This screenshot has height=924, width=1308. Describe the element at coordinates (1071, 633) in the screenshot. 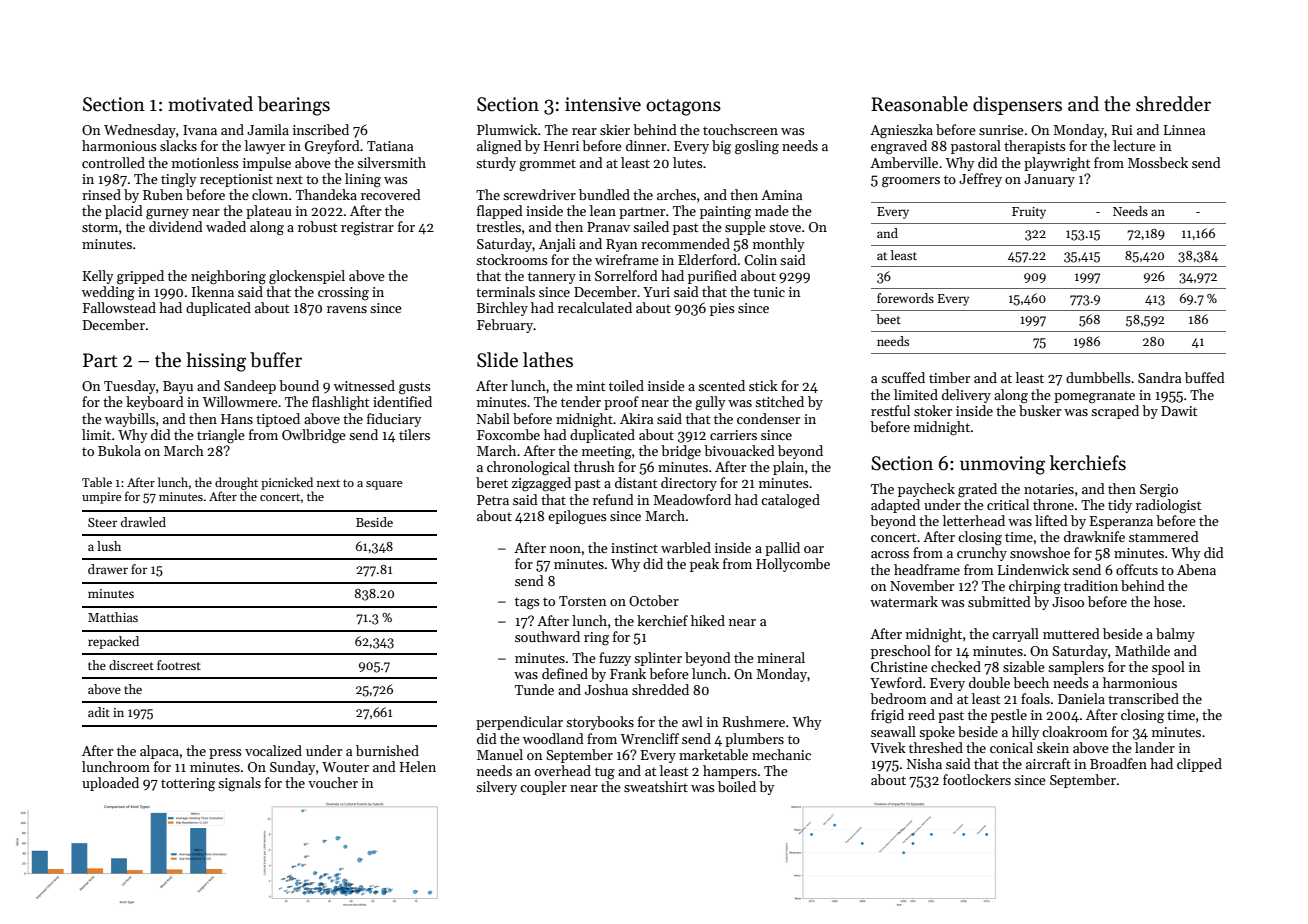

I see `muttered` at that location.
